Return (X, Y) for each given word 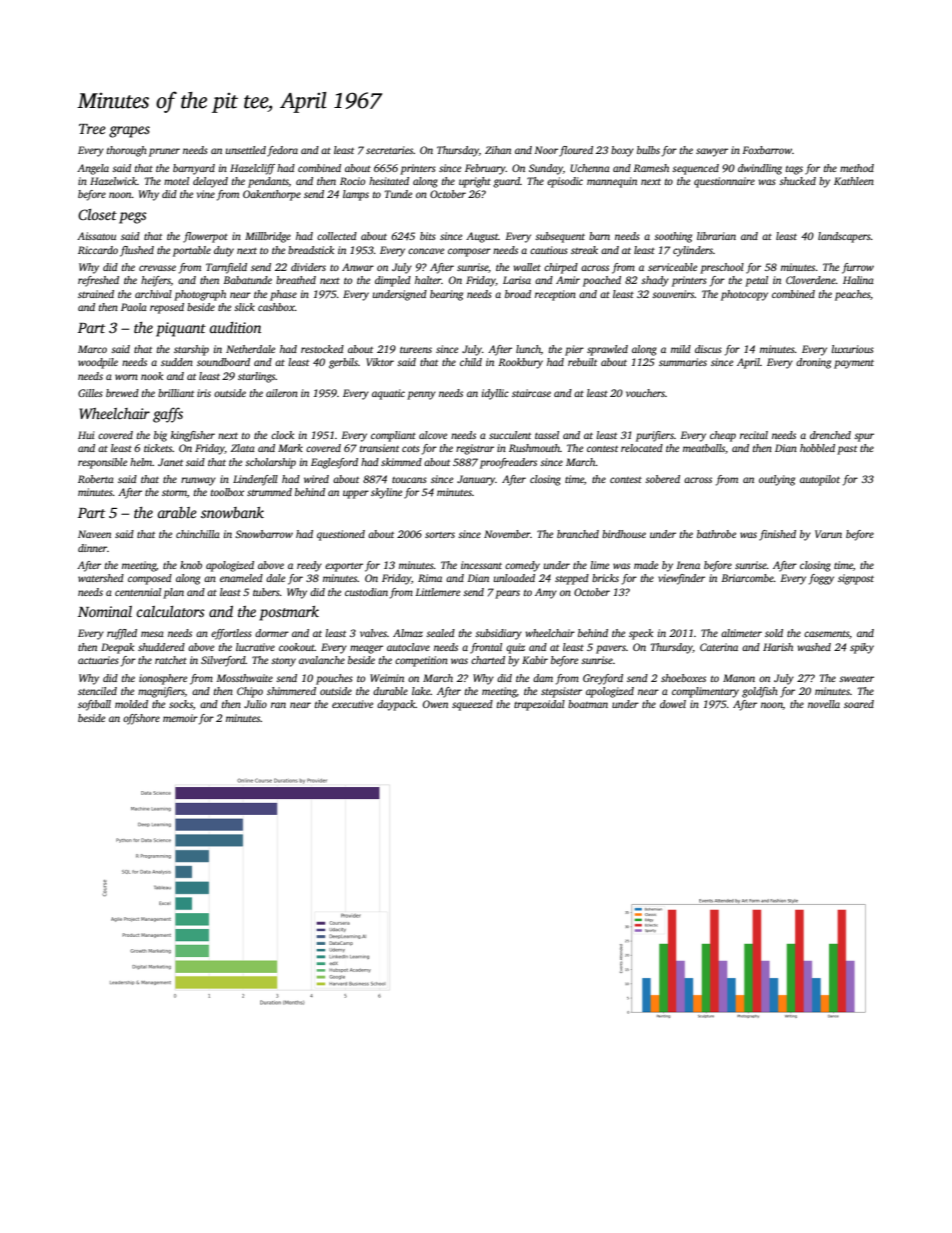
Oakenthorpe (272, 195)
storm (174, 493)
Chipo (250, 692)
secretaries (390, 150)
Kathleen (854, 181)
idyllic (495, 394)
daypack (396, 705)
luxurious (852, 349)
